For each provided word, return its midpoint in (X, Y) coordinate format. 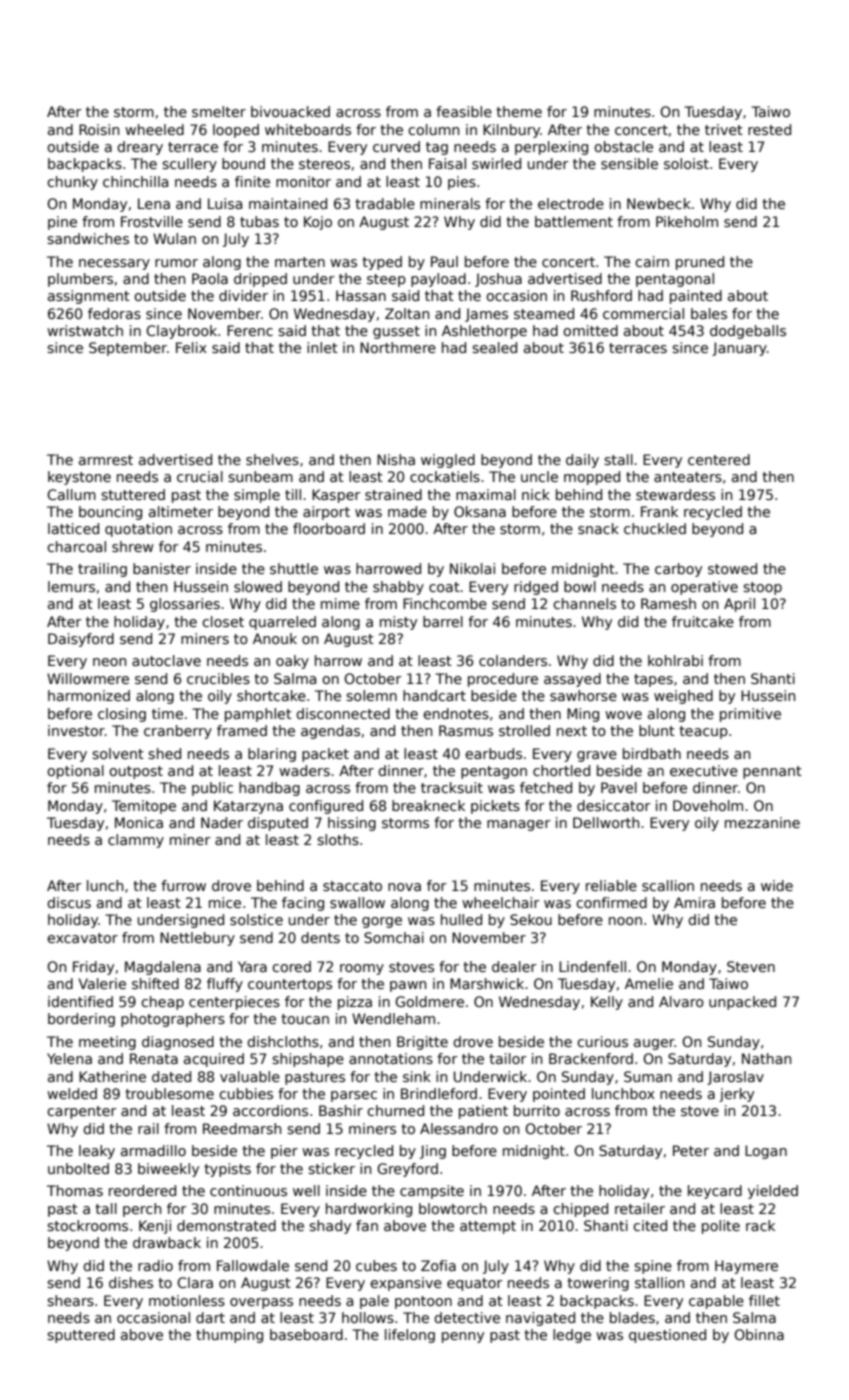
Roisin (99, 129)
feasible (464, 111)
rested (769, 129)
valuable (250, 1076)
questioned (667, 1336)
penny (463, 1337)
